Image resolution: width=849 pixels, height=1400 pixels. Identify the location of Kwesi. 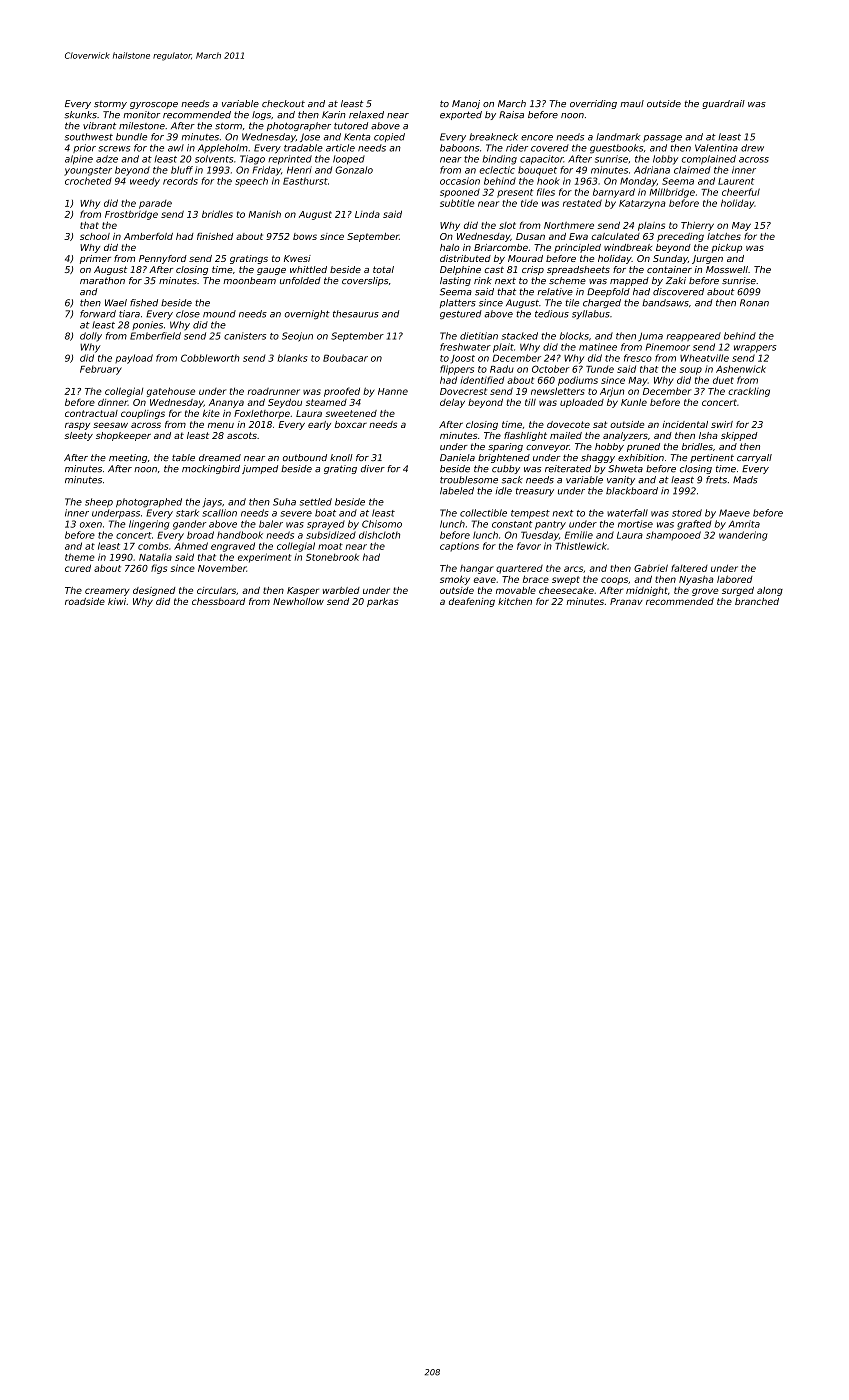
(297, 258).
